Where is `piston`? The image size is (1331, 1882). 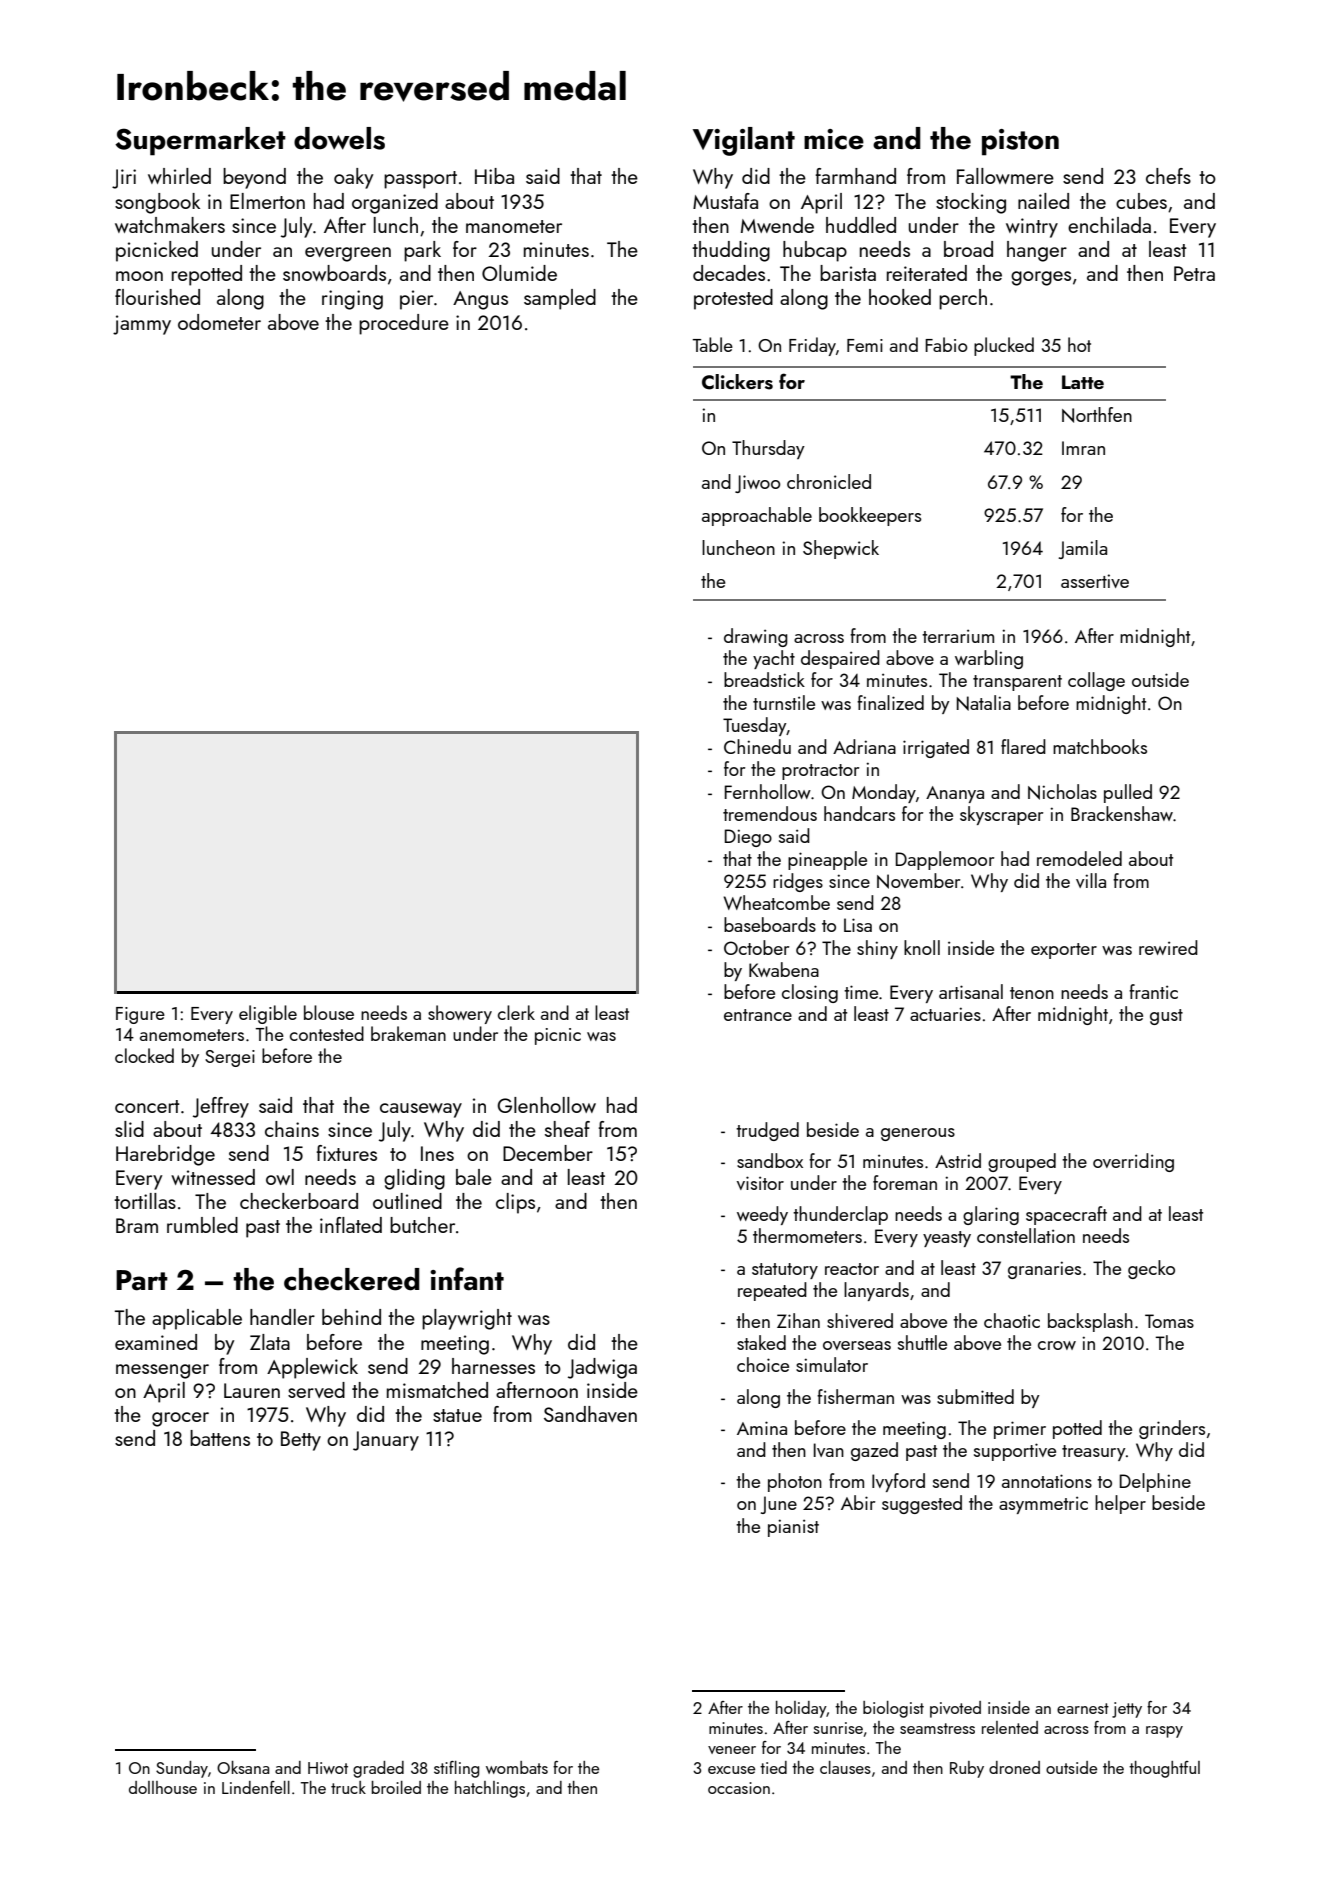
piston is located at coordinates (1020, 142).
